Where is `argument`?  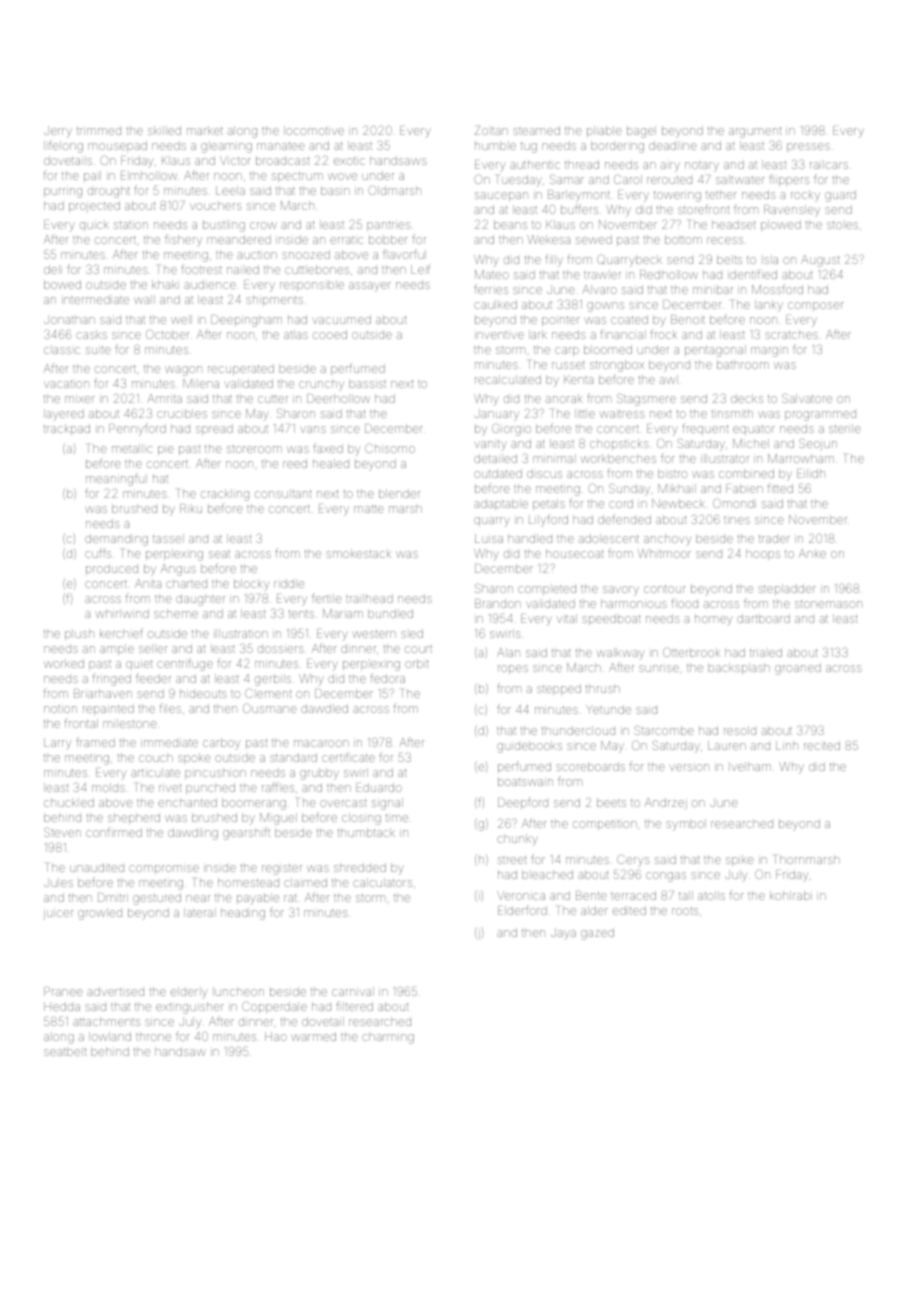
argument is located at coordinates (755, 132).
